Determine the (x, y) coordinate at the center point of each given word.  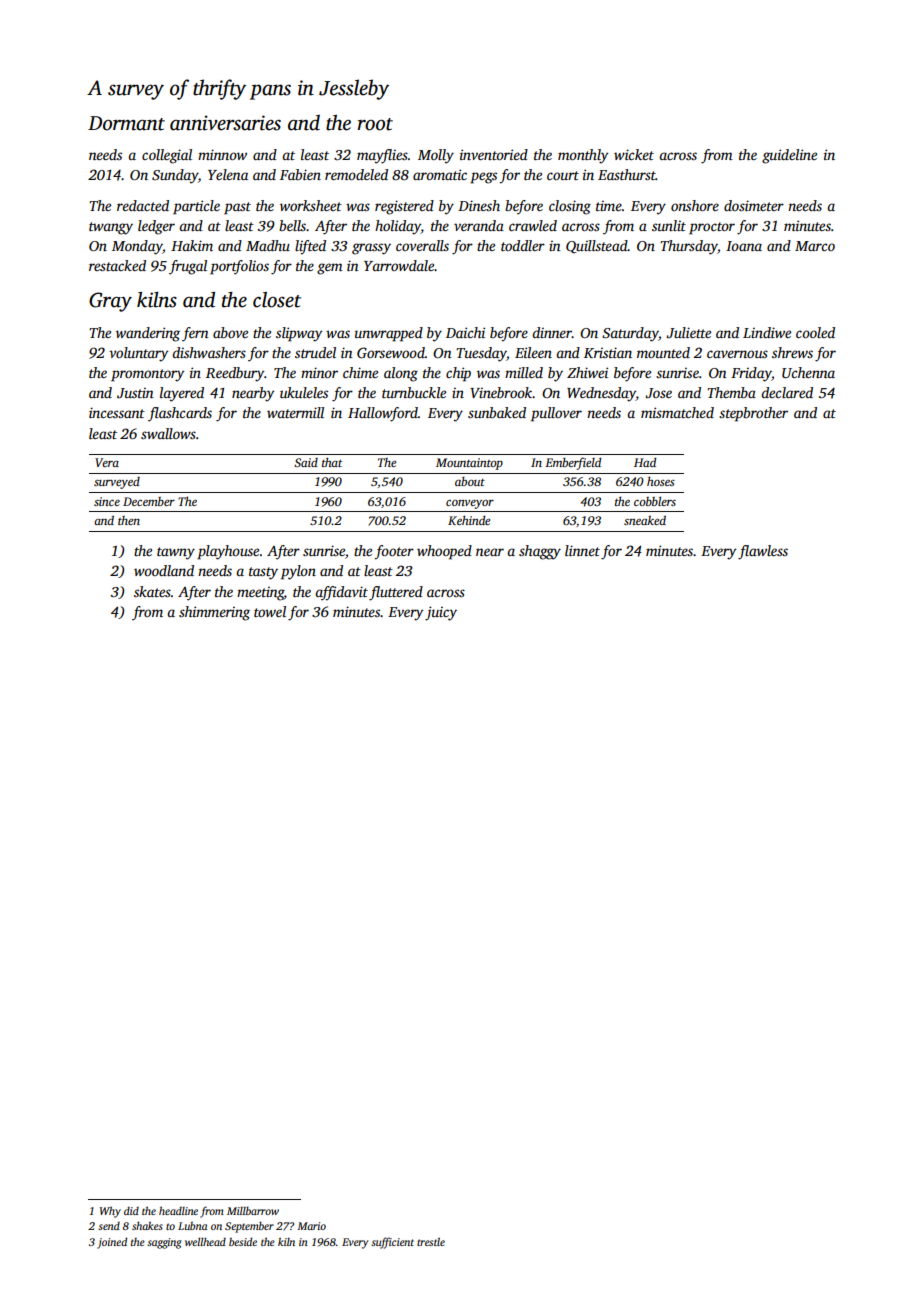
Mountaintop (469, 464)
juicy (441, 613)
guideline (789, 156)
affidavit (341, 593)
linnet (582, 550)
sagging (164, 1243)
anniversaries (225, 123)
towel (270, 611)
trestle (431, 1241)
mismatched (677, 412)
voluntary (138, 354)
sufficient (392, 1243)
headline (178, 1210)
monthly (583, 156)
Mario (311, 1226)
